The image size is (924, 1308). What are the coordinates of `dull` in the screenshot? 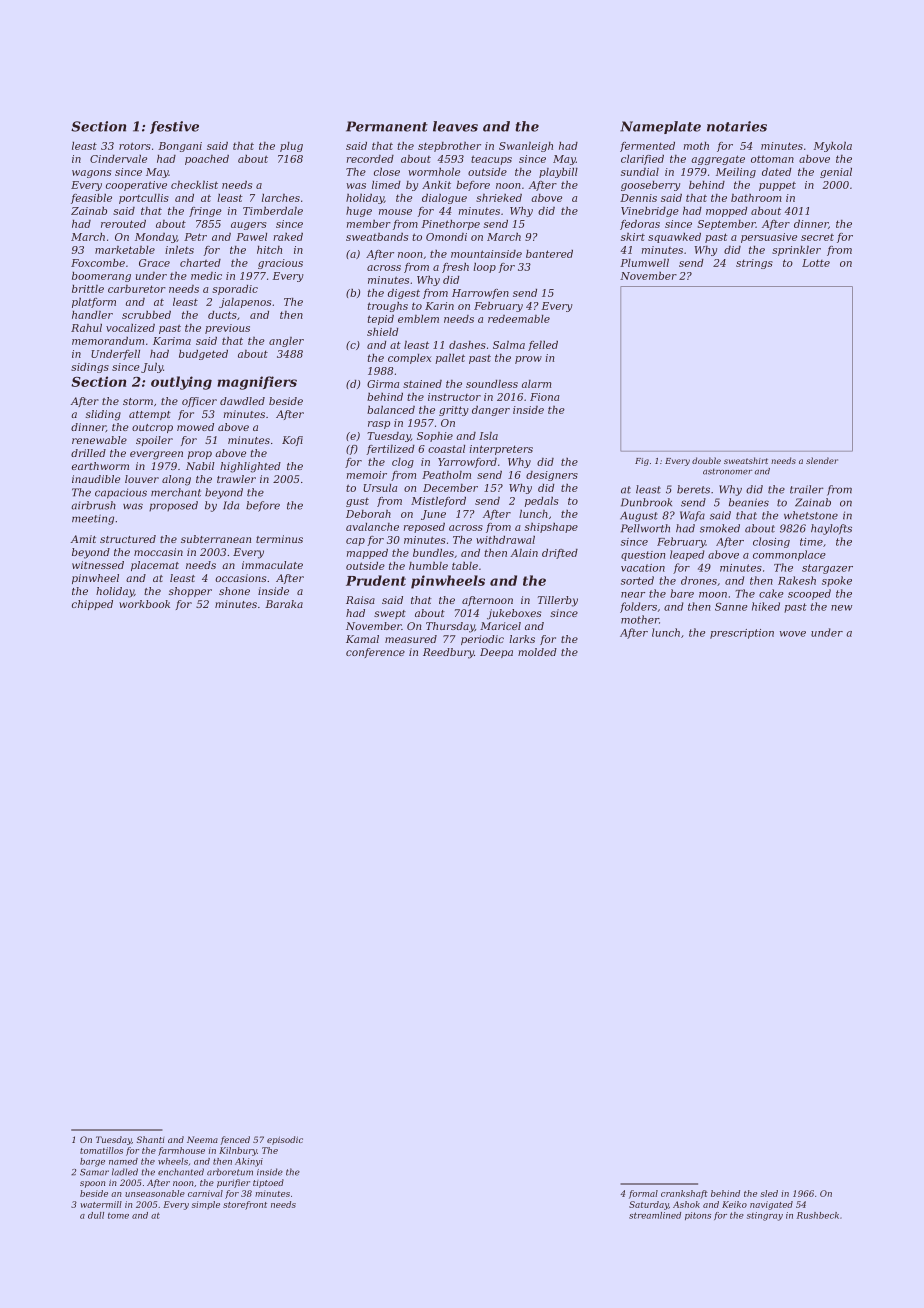 It's located at (96, 1215).
